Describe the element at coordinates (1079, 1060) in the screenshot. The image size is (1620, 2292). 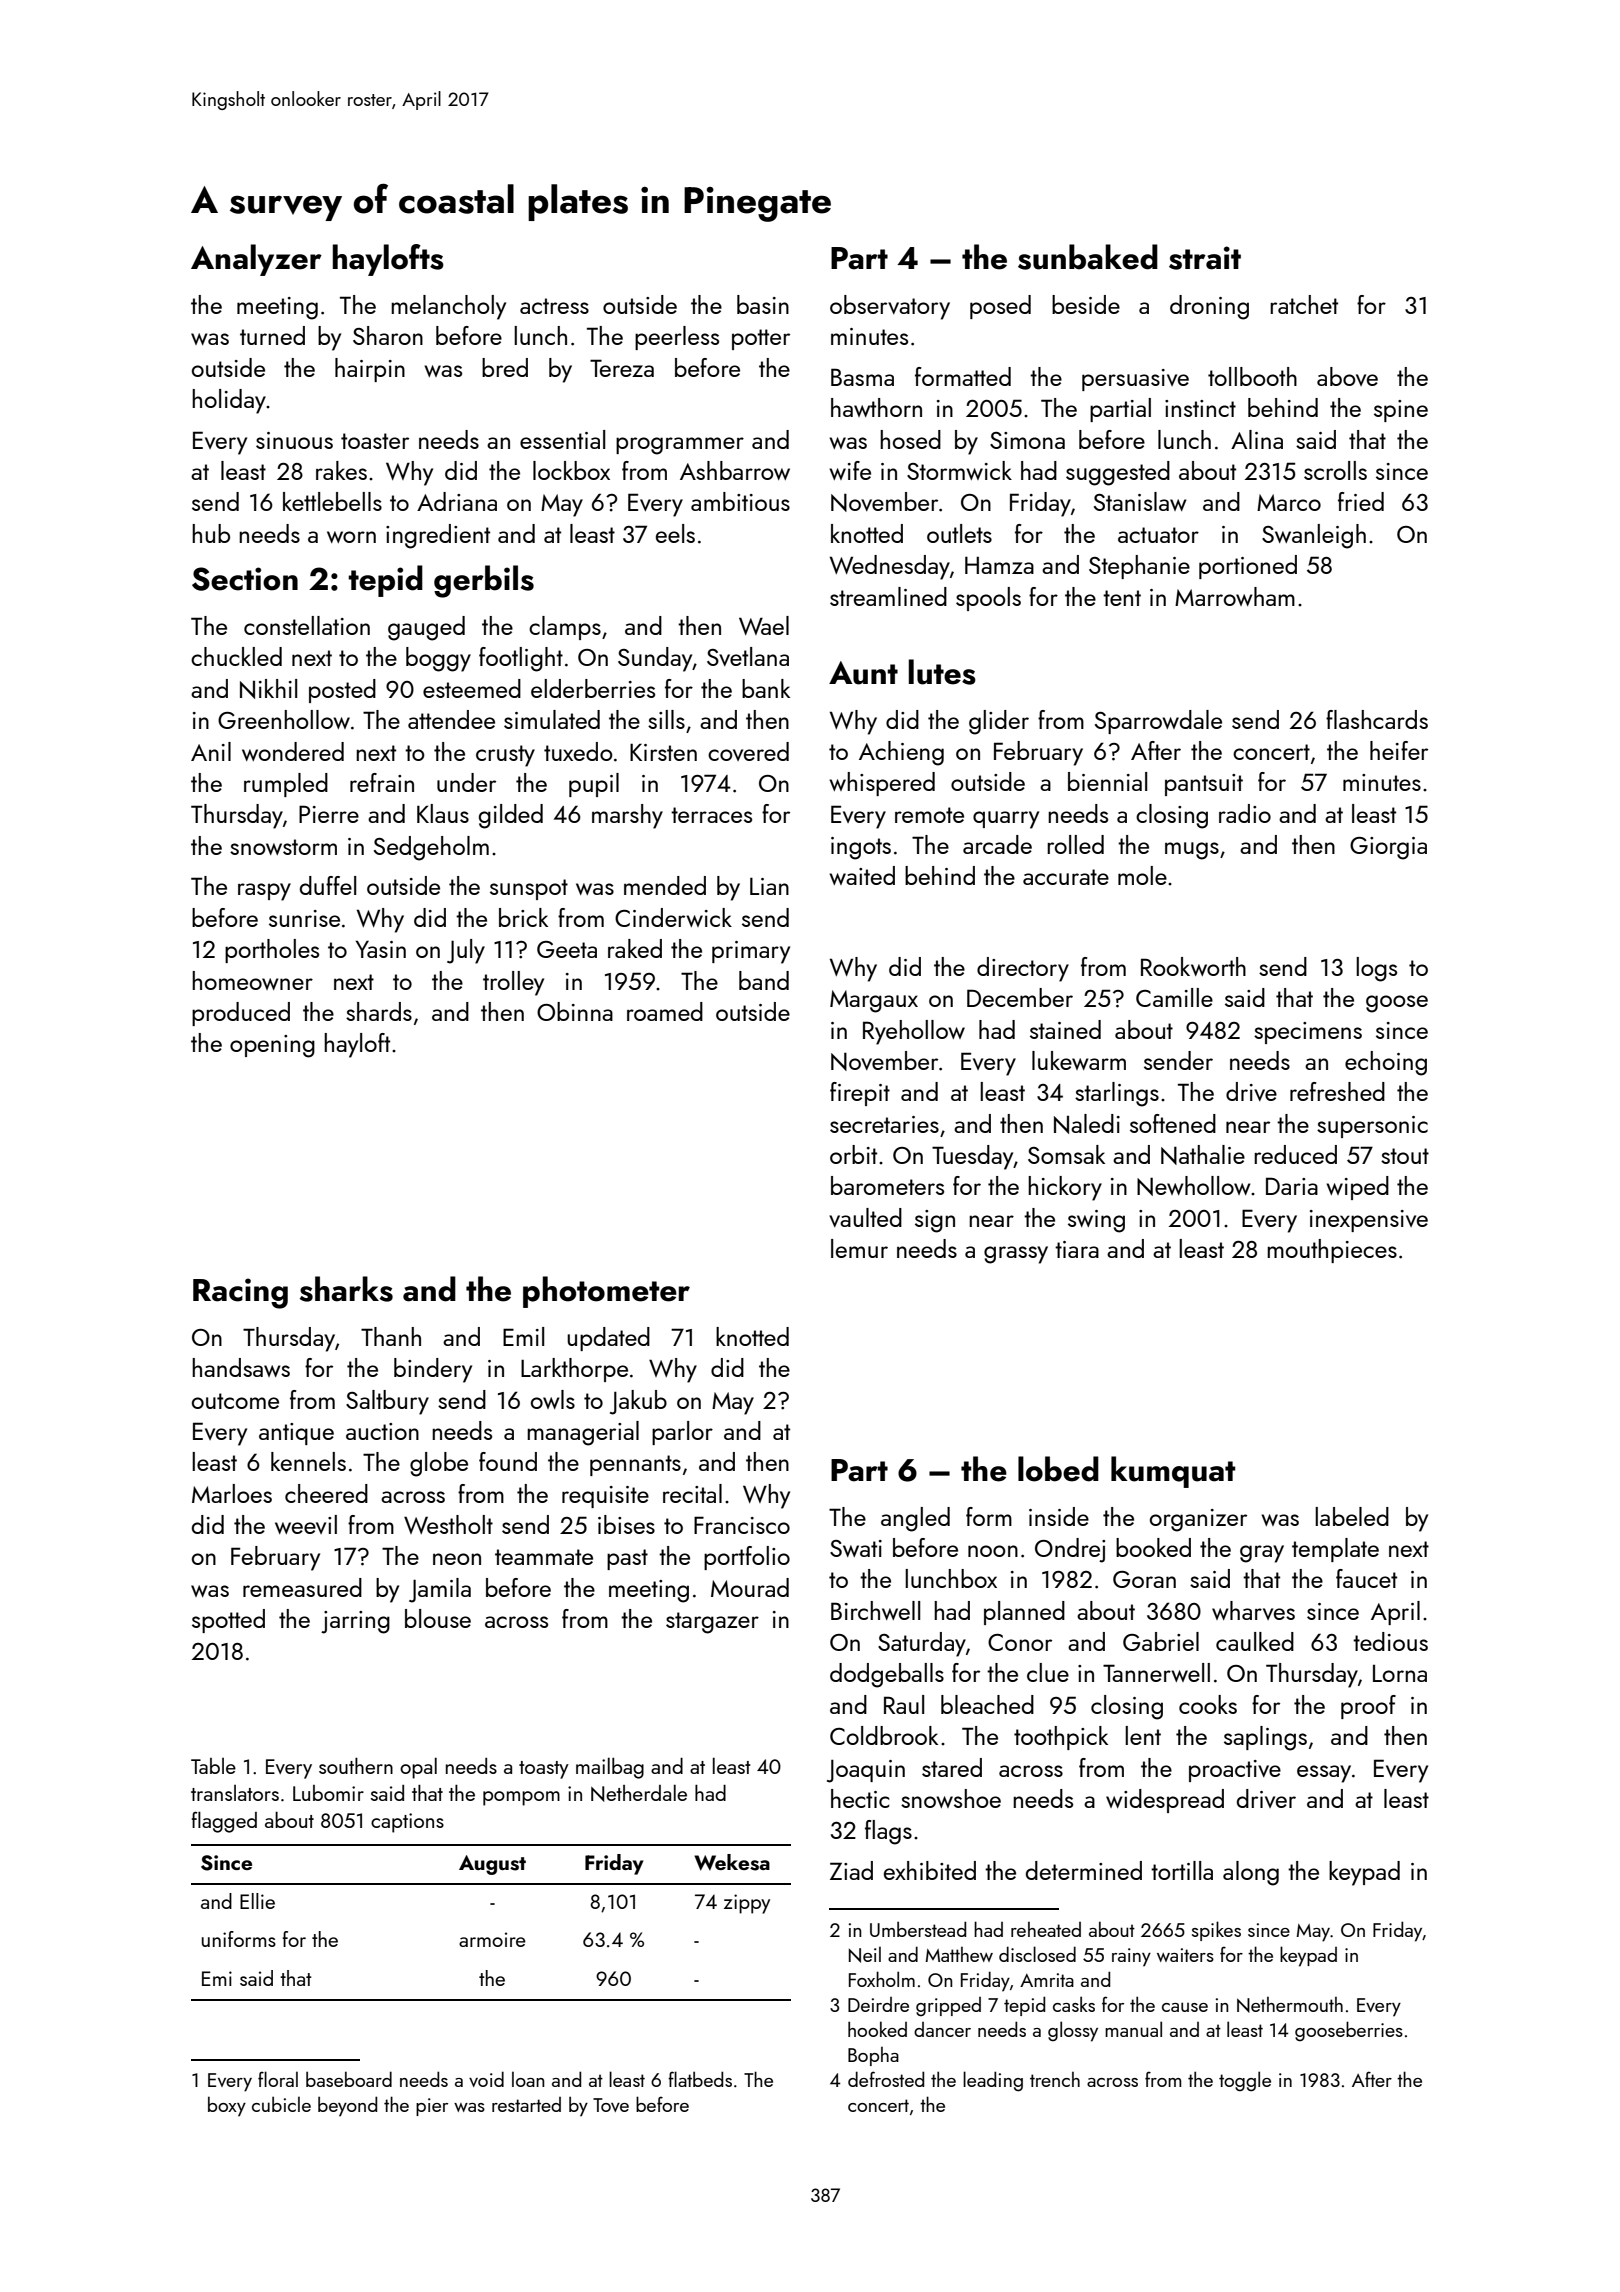
I see `lukewarm` at that location.
